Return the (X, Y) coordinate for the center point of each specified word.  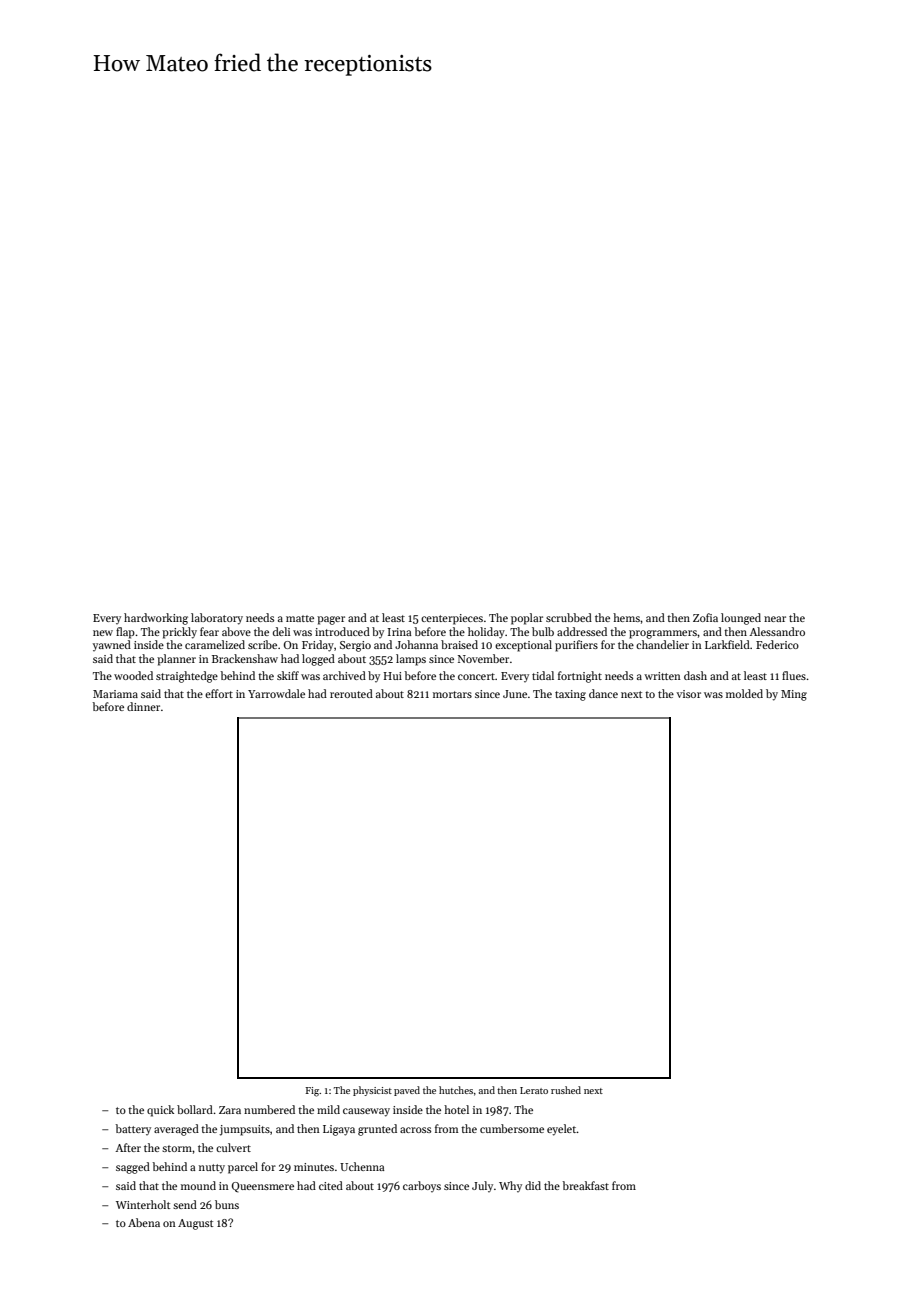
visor (688, 694)
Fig (312, 1092)
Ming (794, 695)
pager (331, 620)
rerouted (351, 693)
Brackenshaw (245, 658)
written (662, 676)
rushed (566, 1090)
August (195, 1224)
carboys (422, 1186)
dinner (143, 706)
